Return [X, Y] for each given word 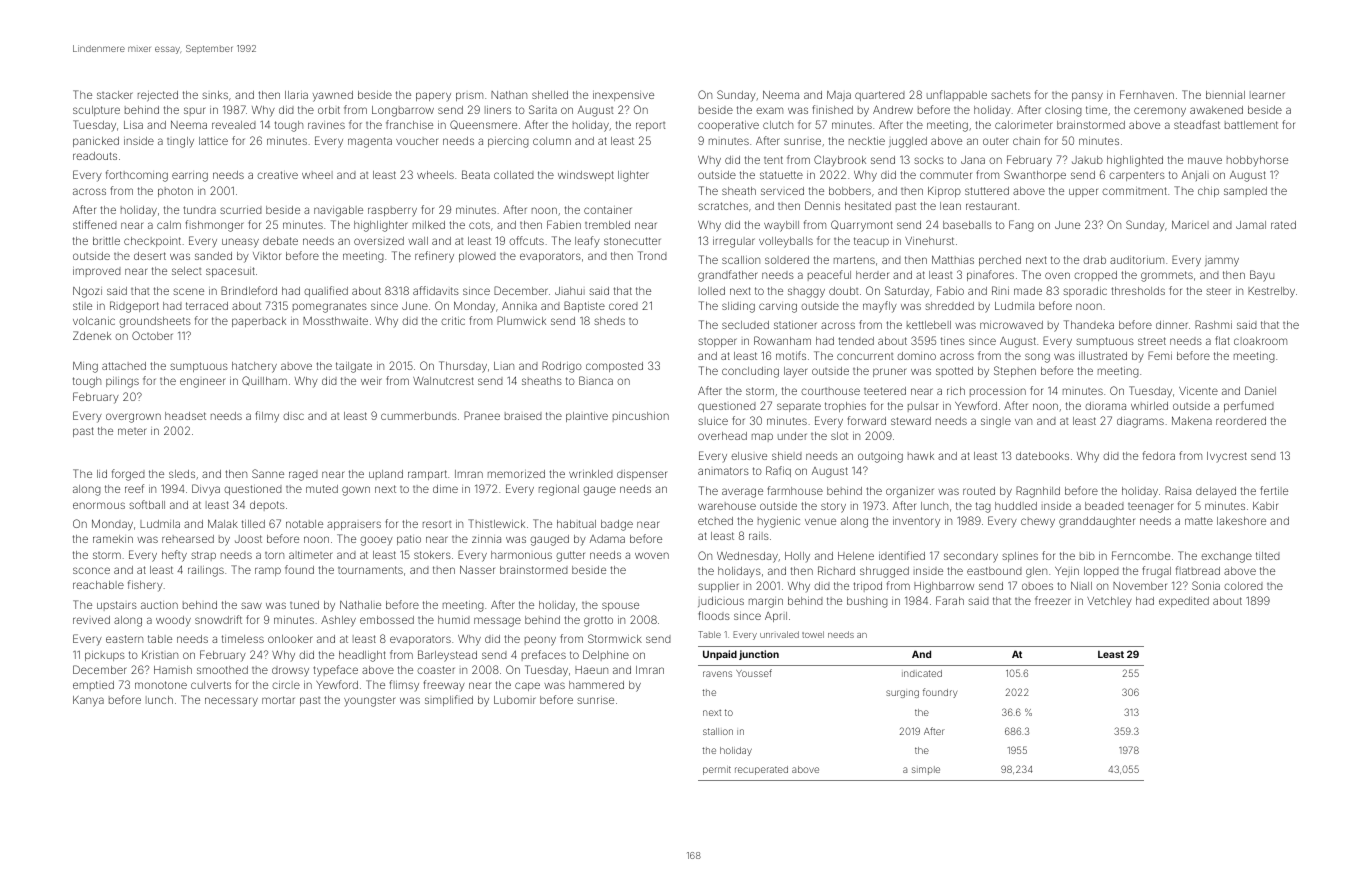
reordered [1241, 421]
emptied [93, 686]
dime [445, 489]
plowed [477, 257]
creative [277, 175]
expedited [1184, 602]
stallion [718, 731]
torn [274, 555]
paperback [259, 322]
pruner [890, 372]
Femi [1160, 355]
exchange [1226, 557]
